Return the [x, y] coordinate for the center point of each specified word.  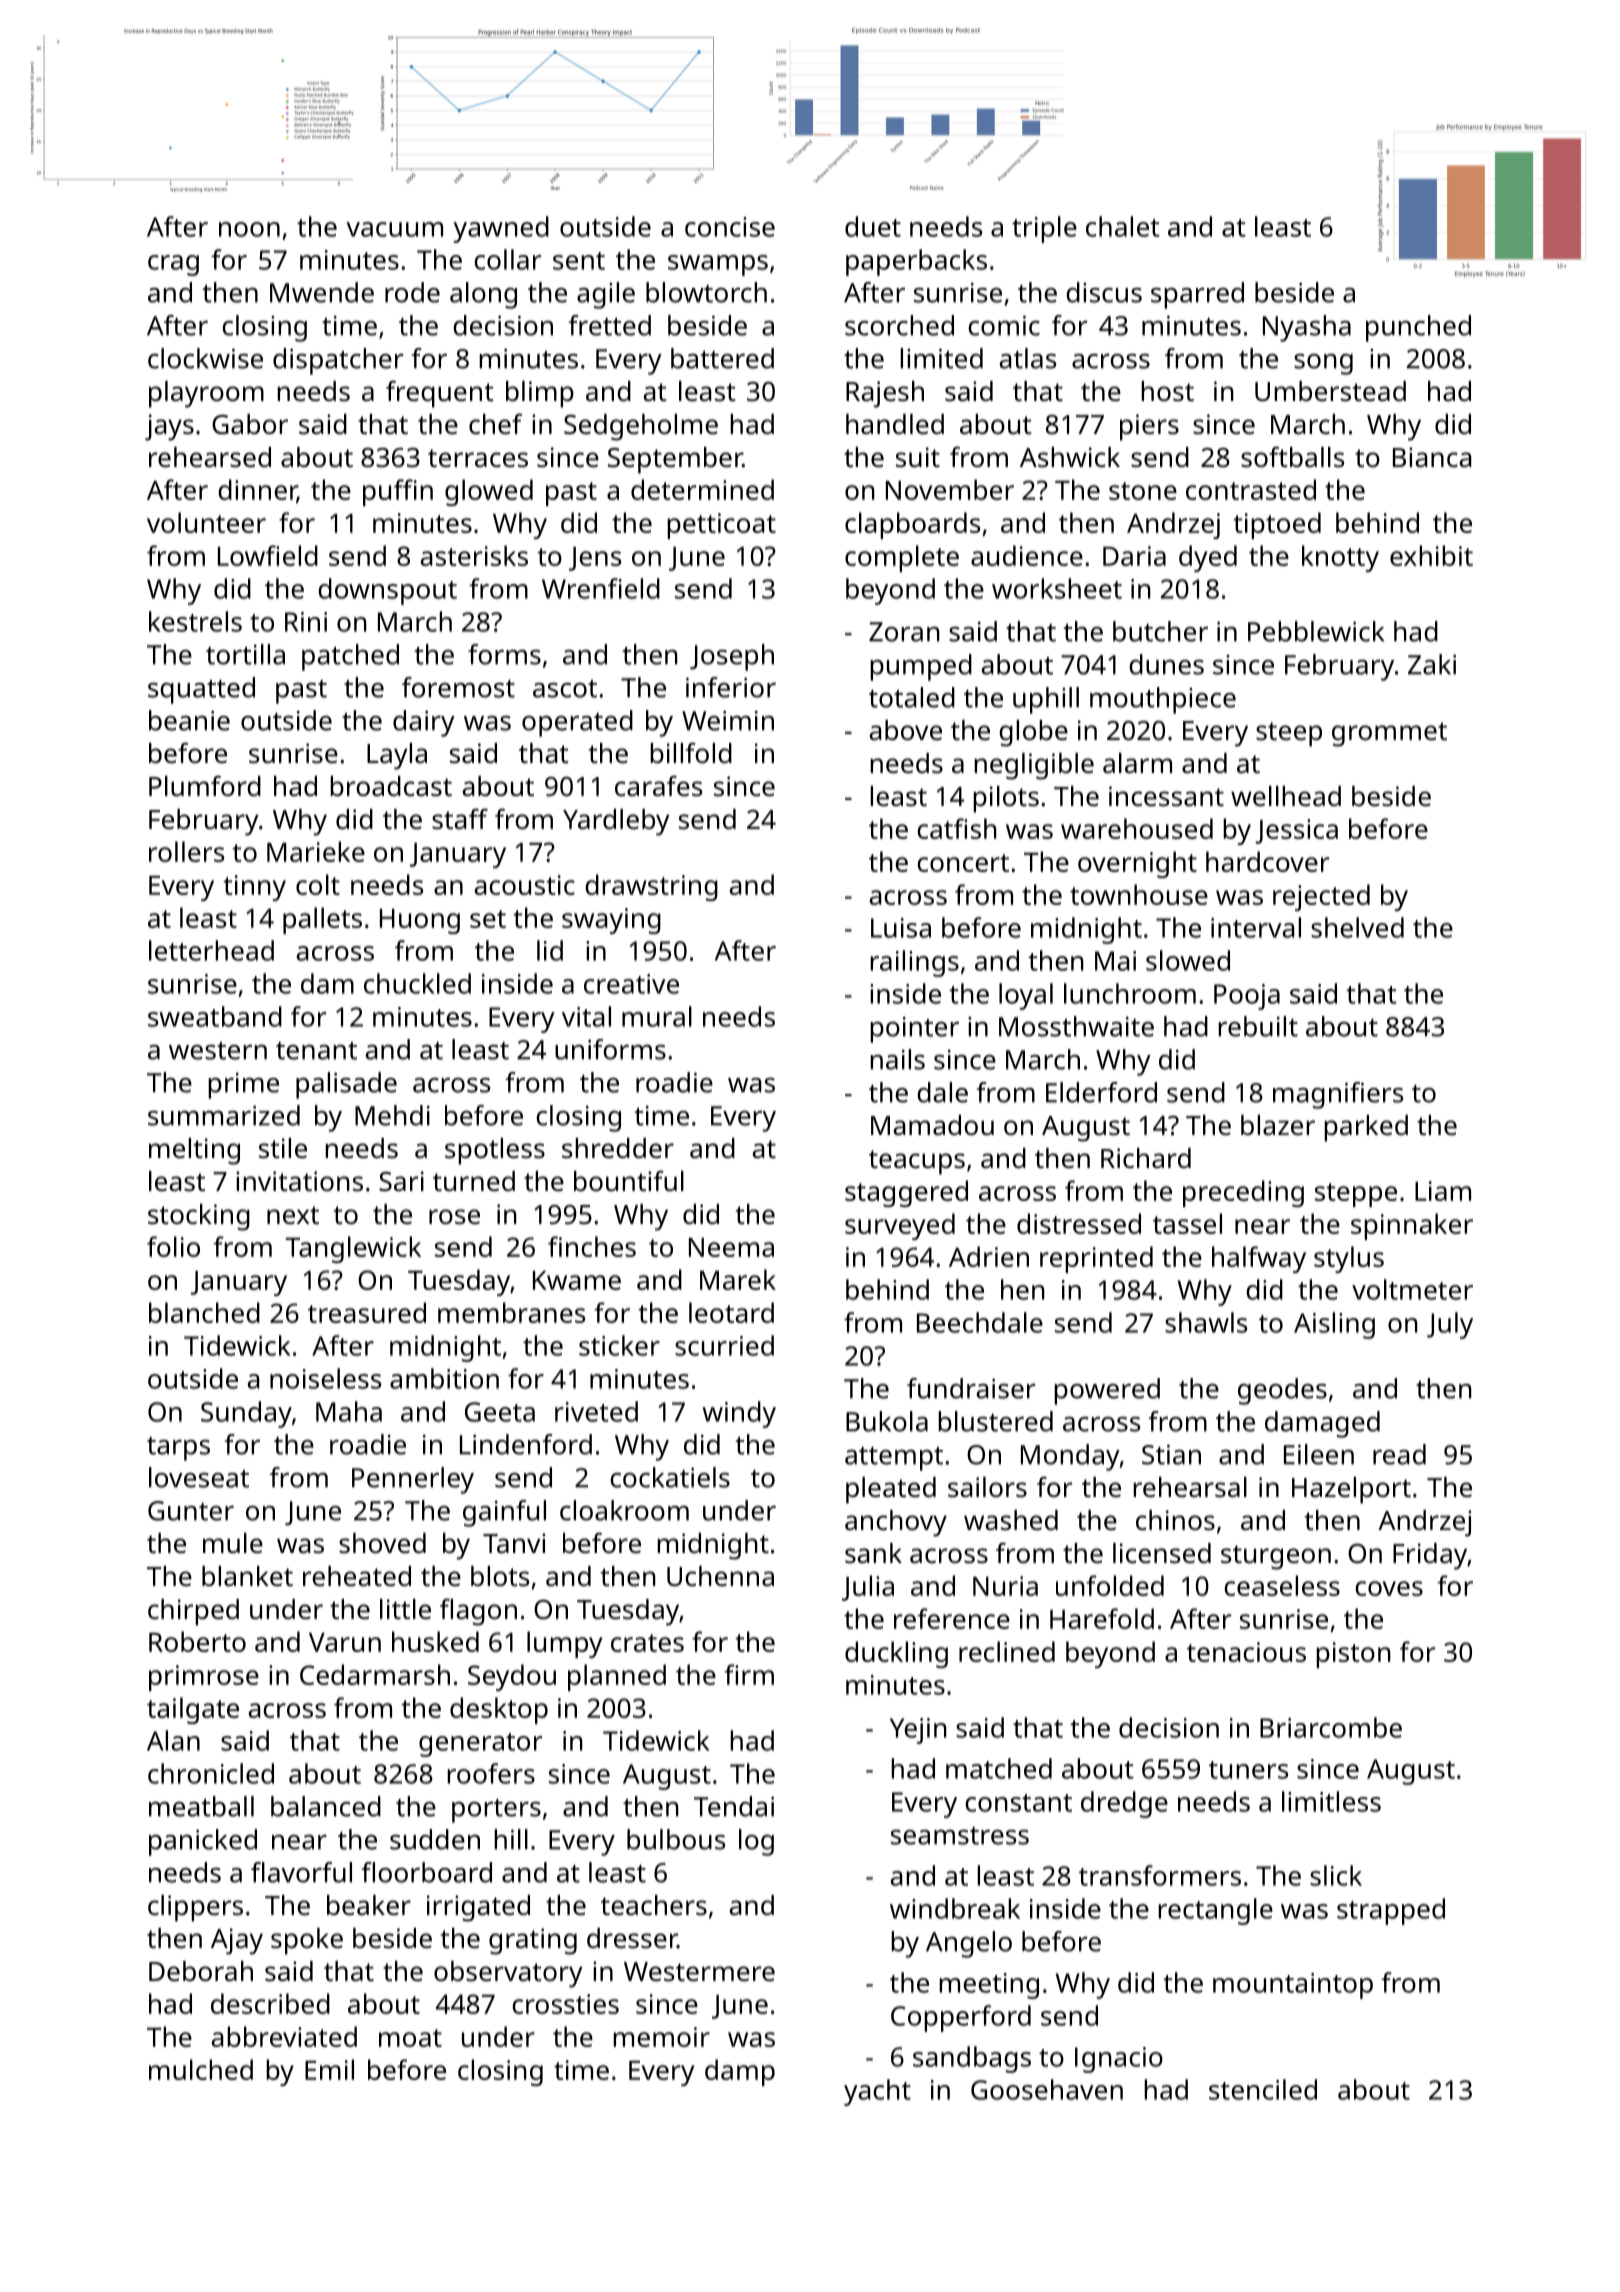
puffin [398, 492]
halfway [1259, 1259]
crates [647, 1643]
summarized [224, 1115]
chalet [1123, 226]
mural [657, 1016]
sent [579, 261]
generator [480, 1745]
